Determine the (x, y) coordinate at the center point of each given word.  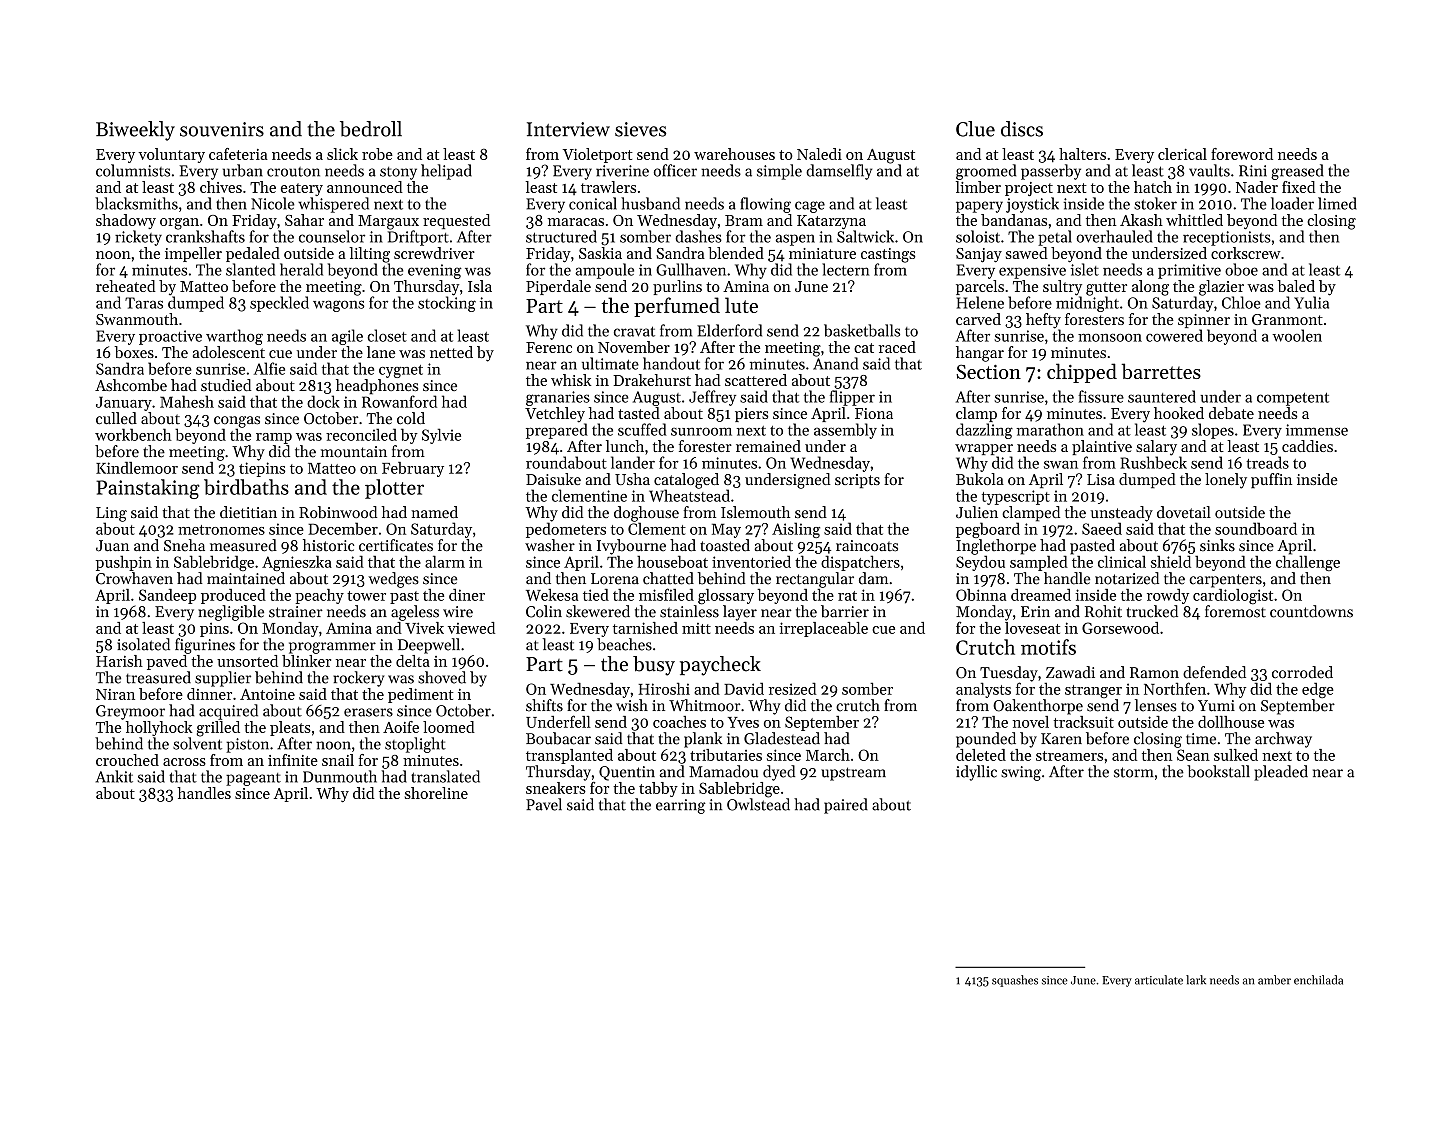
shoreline (436, 793)
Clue (975, 129)
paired (846, 806)
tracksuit (1084, 722)
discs (1022, 129)
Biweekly (135, 131)
